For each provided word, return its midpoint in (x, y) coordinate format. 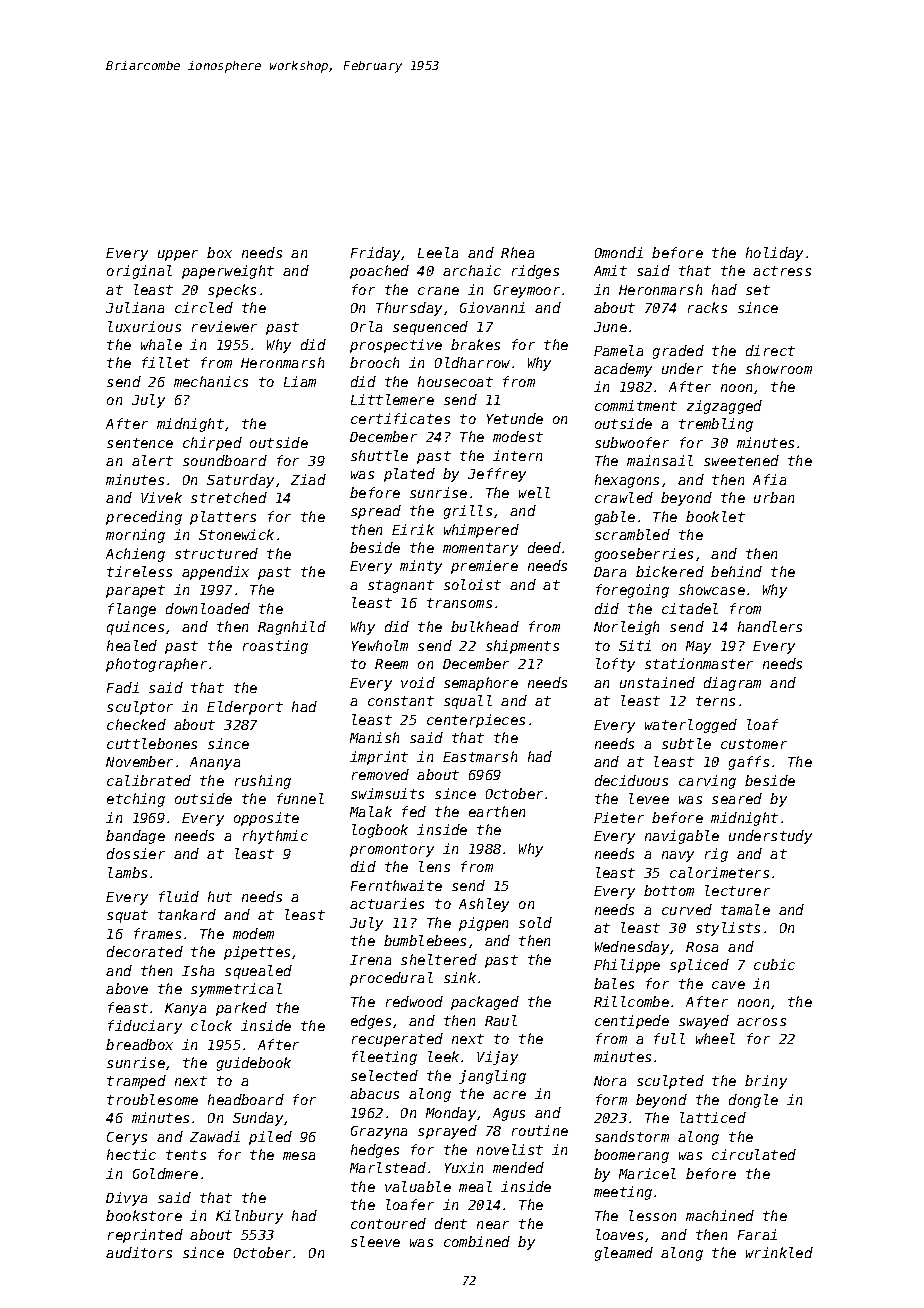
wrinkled (779, 1252)
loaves (619, 1234)
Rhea (517, 252)
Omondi (619, 252)
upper (178, 255)
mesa (299, 1156)
